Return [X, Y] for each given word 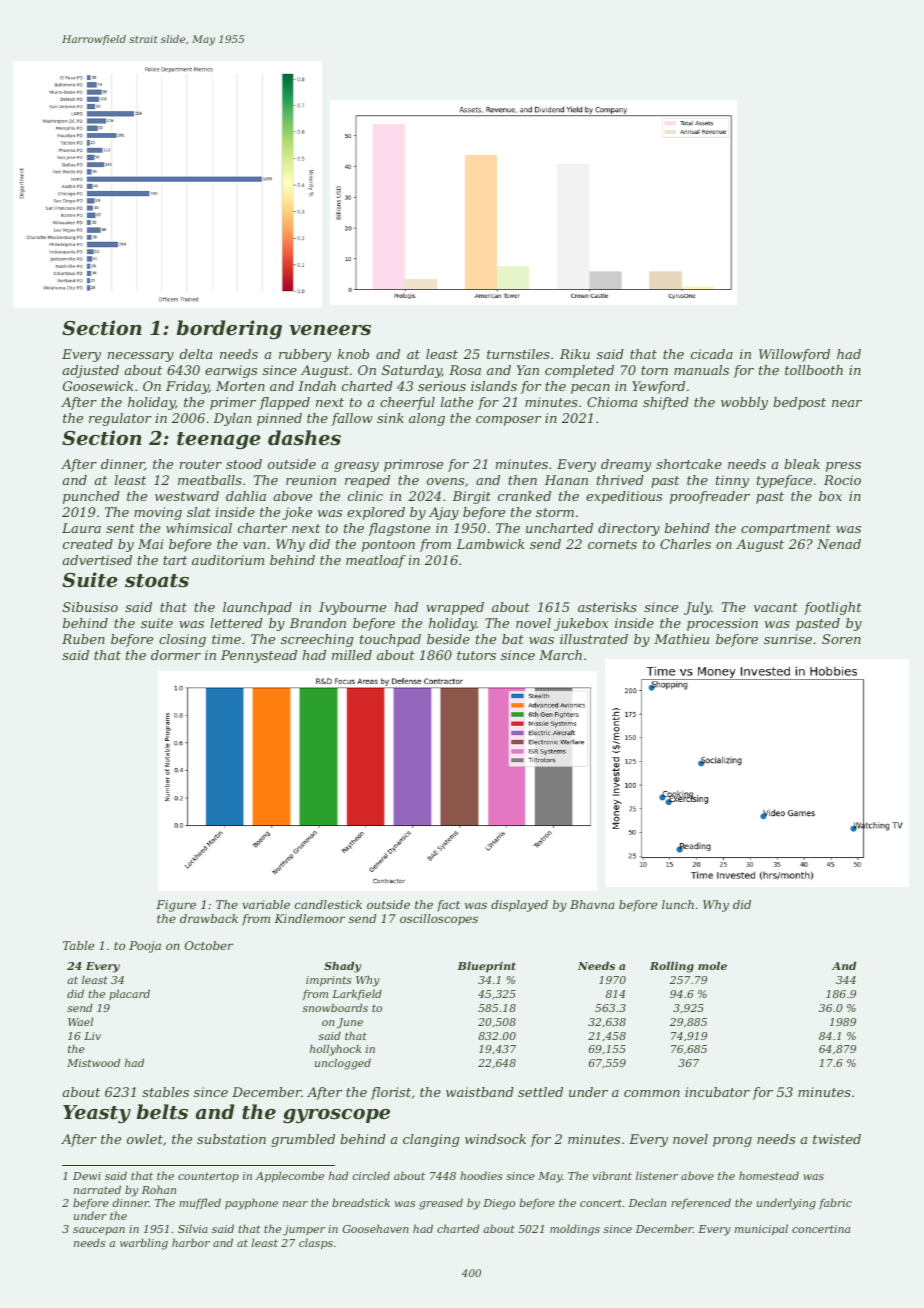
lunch [678, 904]
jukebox [581, 624]
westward [187, 496]
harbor [191, 1242]
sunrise [788, 639]
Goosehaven [376, 1228]
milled [352, 655]
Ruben [83, 639]
